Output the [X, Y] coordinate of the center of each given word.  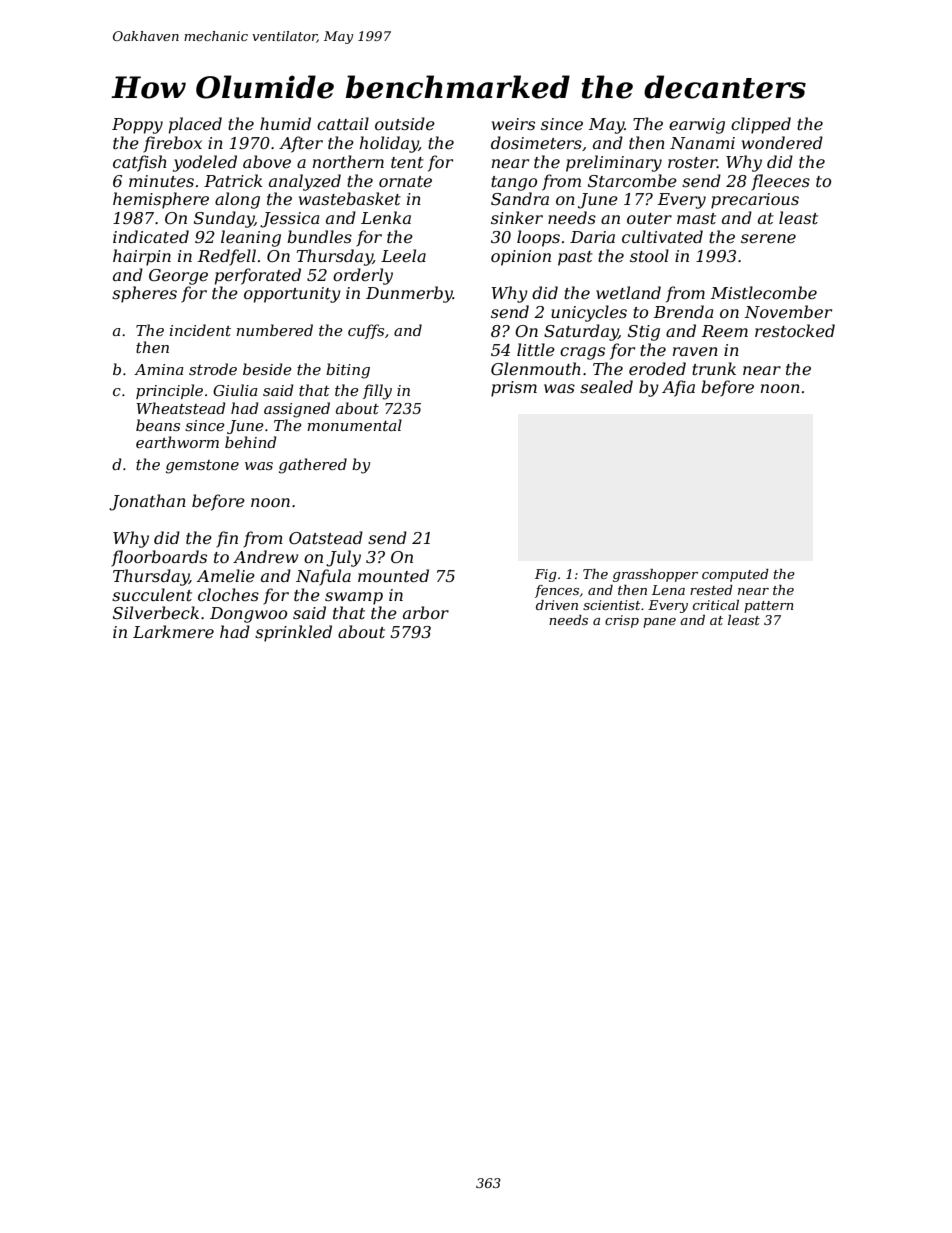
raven [695, 351]
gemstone [202, 467]
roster [692, 162]
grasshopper [655, 575]
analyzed [305, 182]
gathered [313, 466]
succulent [152, 594]
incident [200, 330]
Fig [546, 575]
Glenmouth [536, 368]
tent [407, 162]
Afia [678, 388]
